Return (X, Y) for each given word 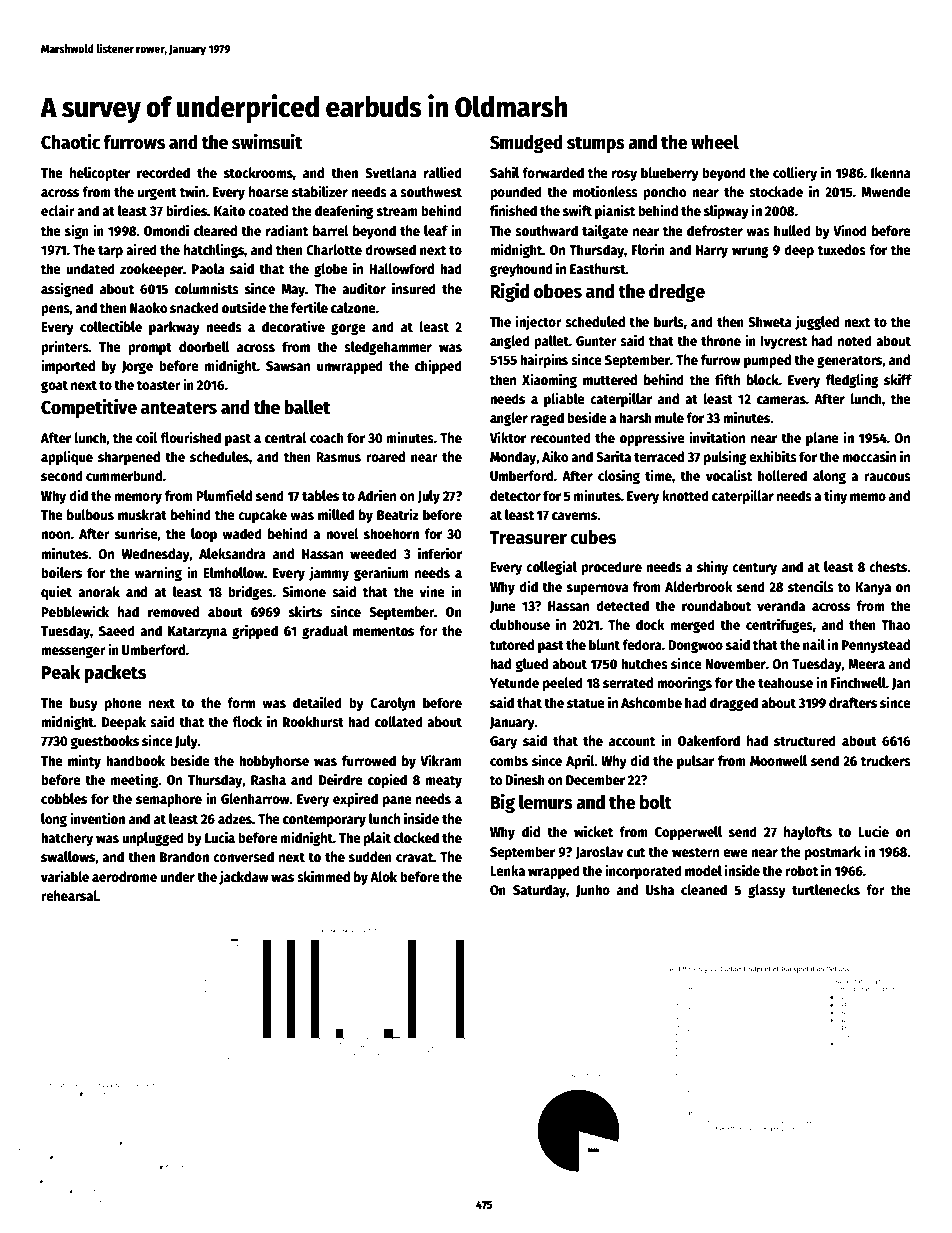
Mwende (886, 191)
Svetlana (391, 172)
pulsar (695, 762)
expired (355, 799)
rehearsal (69, 895)
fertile (309, 307)
